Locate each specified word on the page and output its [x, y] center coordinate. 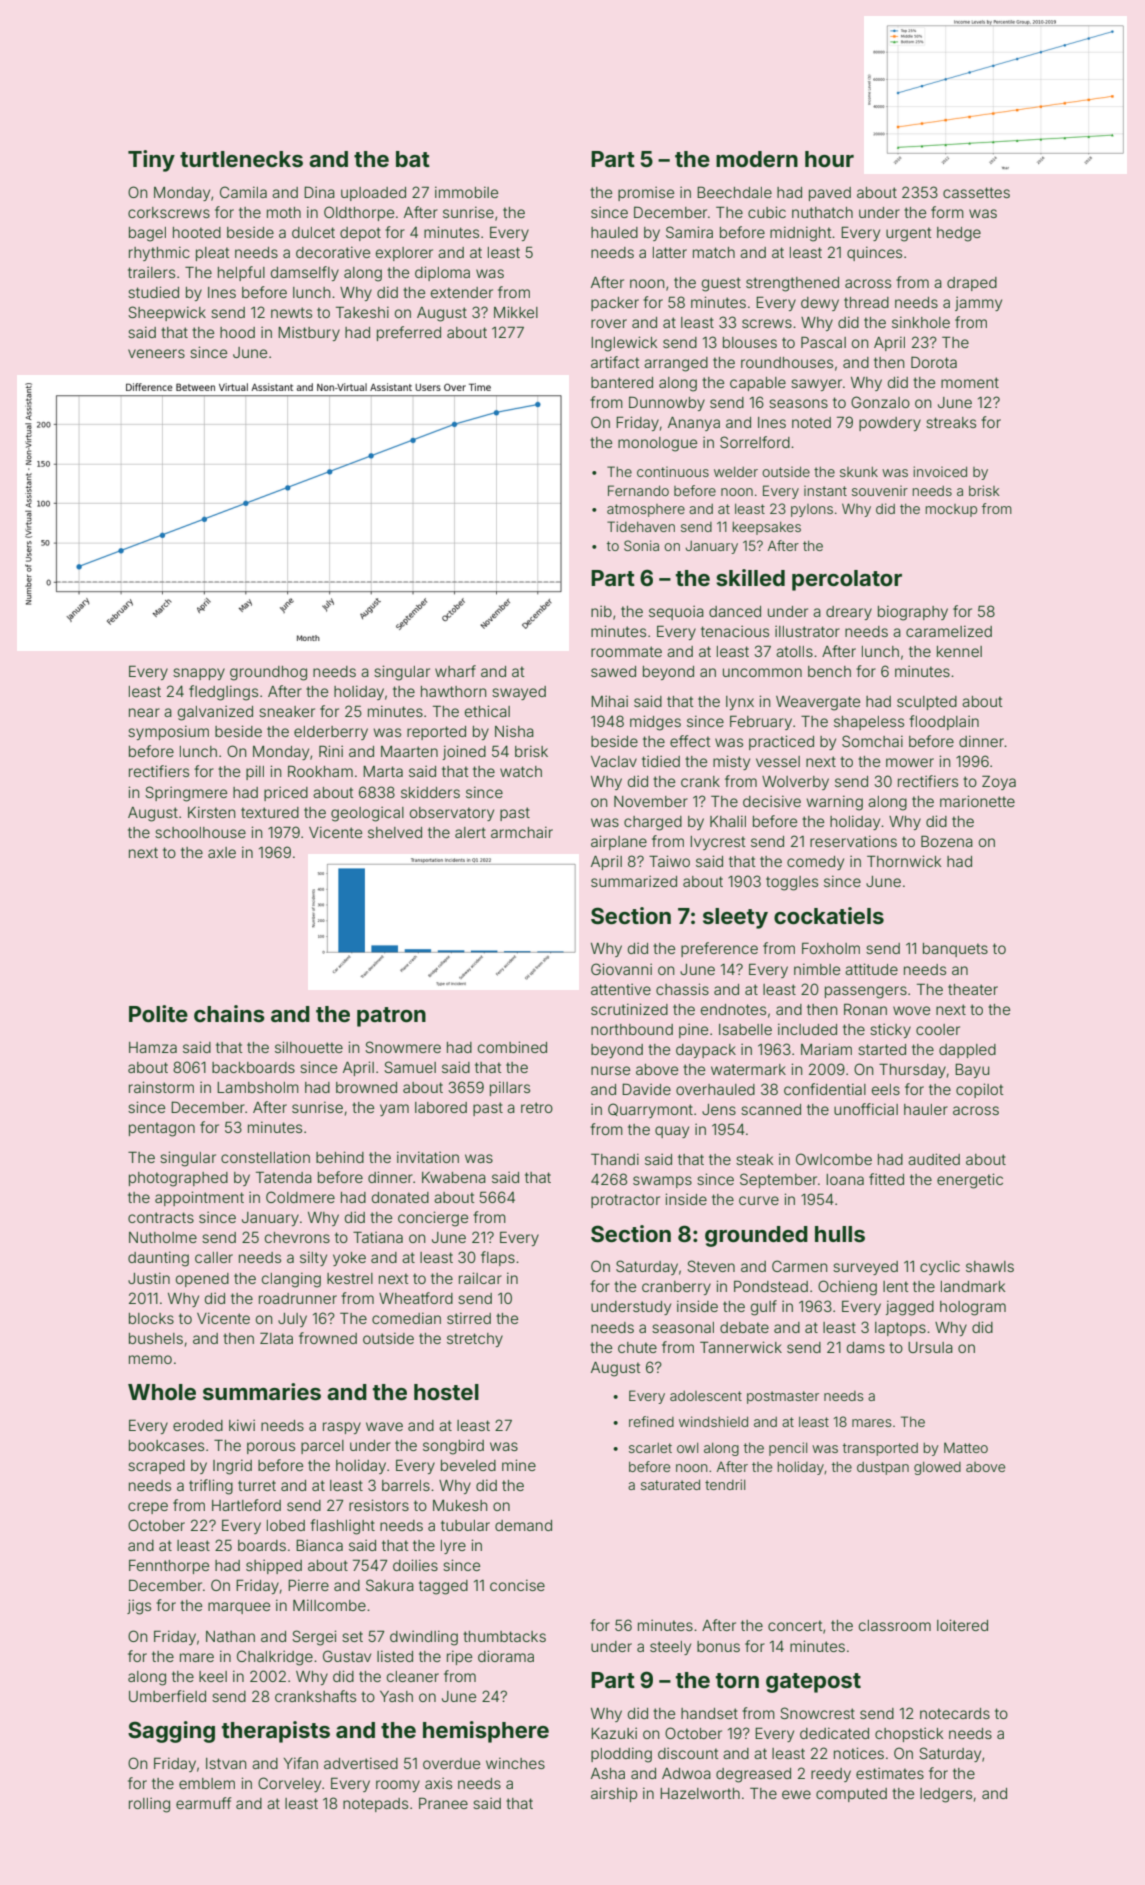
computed [851, 1795]
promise [646, 193]
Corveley [289, 1784]
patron [391, 1017]
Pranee [443, 1803]
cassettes [976, 192]
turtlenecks [241, 159]
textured [270, 812]
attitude [871, 969]
